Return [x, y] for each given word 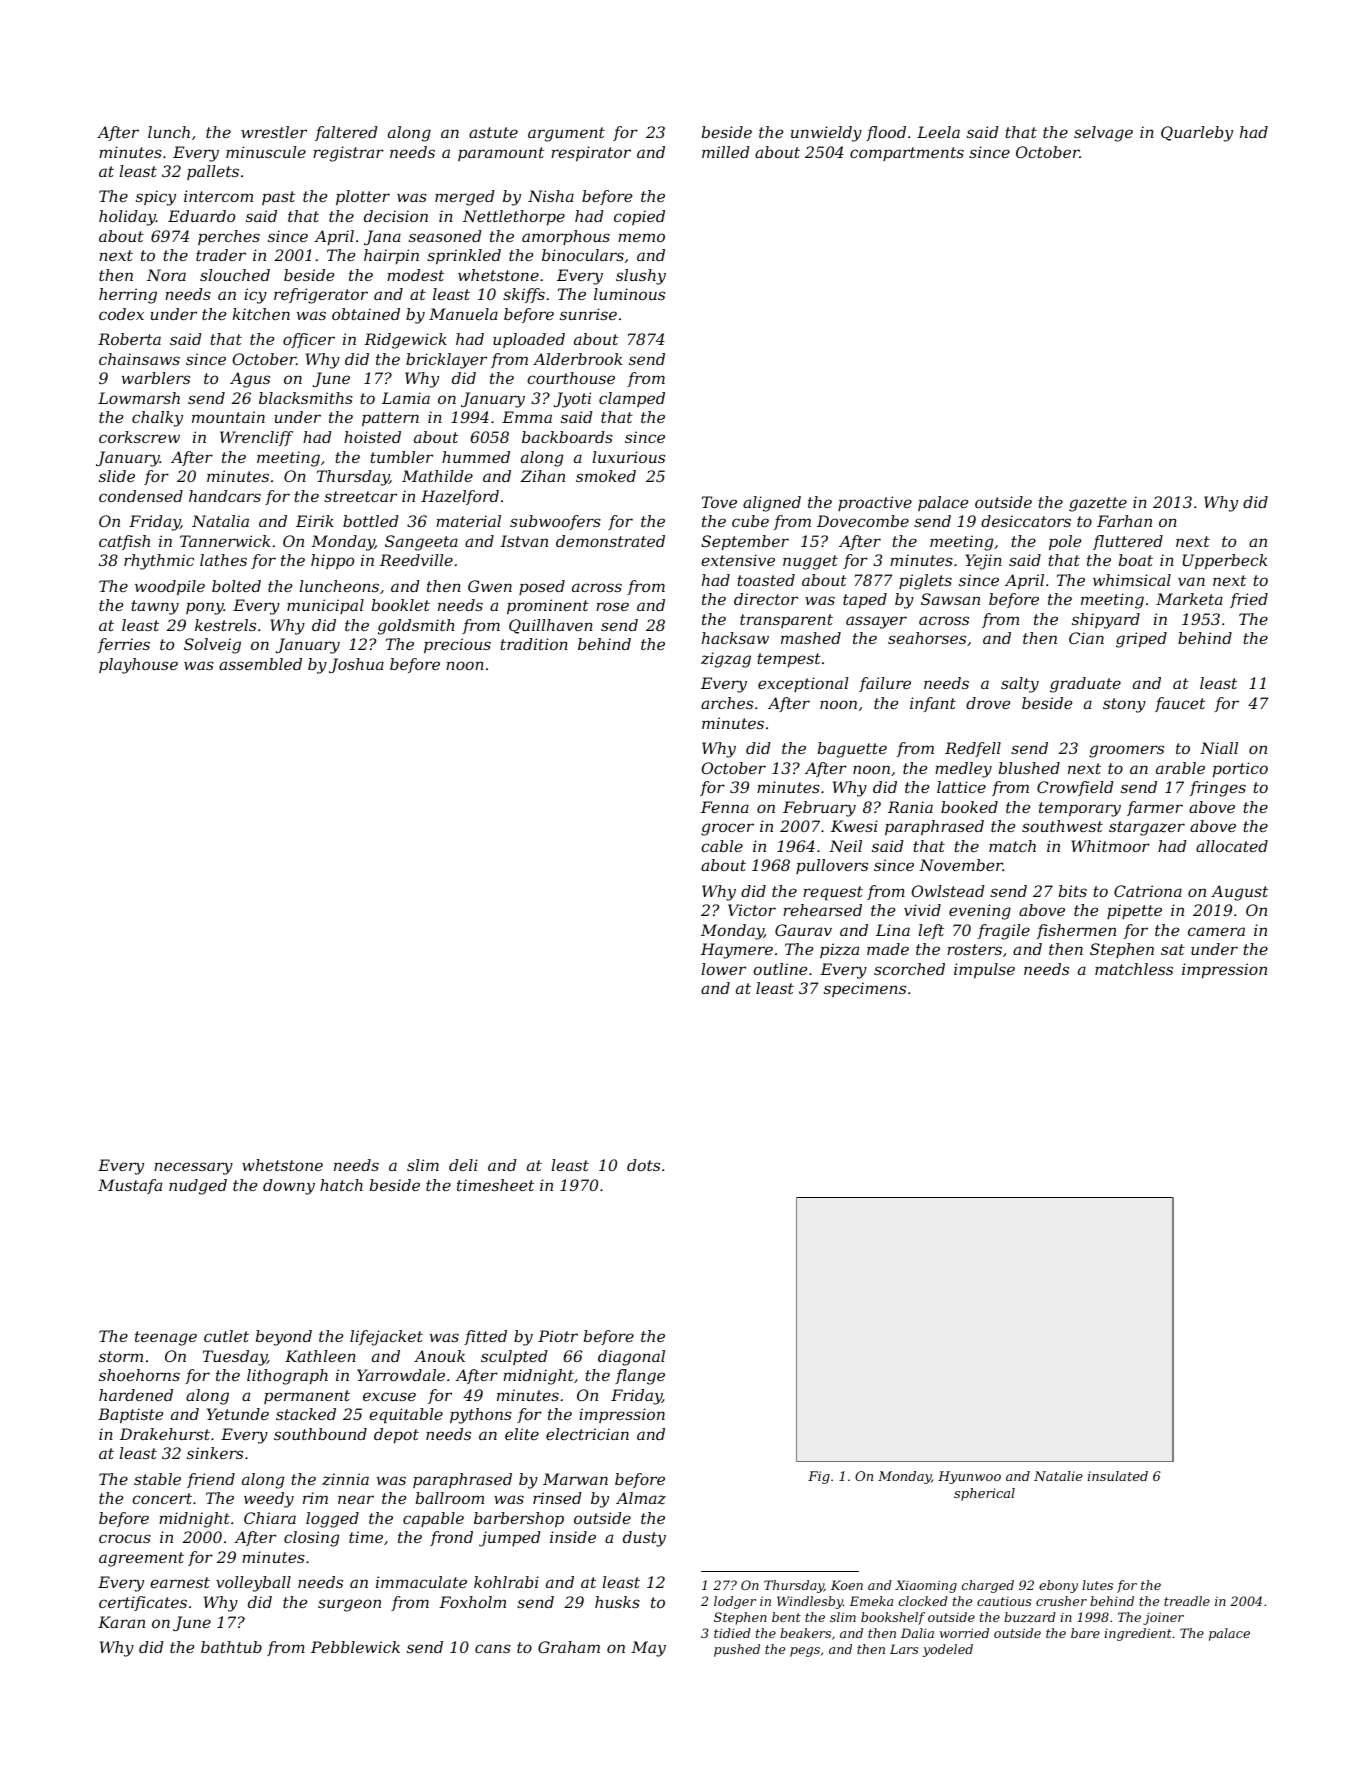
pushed [737, 1650]
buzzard [1030, 1617]
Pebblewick [355, 1647]
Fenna [725, 807]
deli [463, 1165]
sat [1173, 949]
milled [726, 152]
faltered [346, 133]
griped [1141, 640]
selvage [1103, 134]
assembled [260, 664]
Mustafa [130, 1186]
